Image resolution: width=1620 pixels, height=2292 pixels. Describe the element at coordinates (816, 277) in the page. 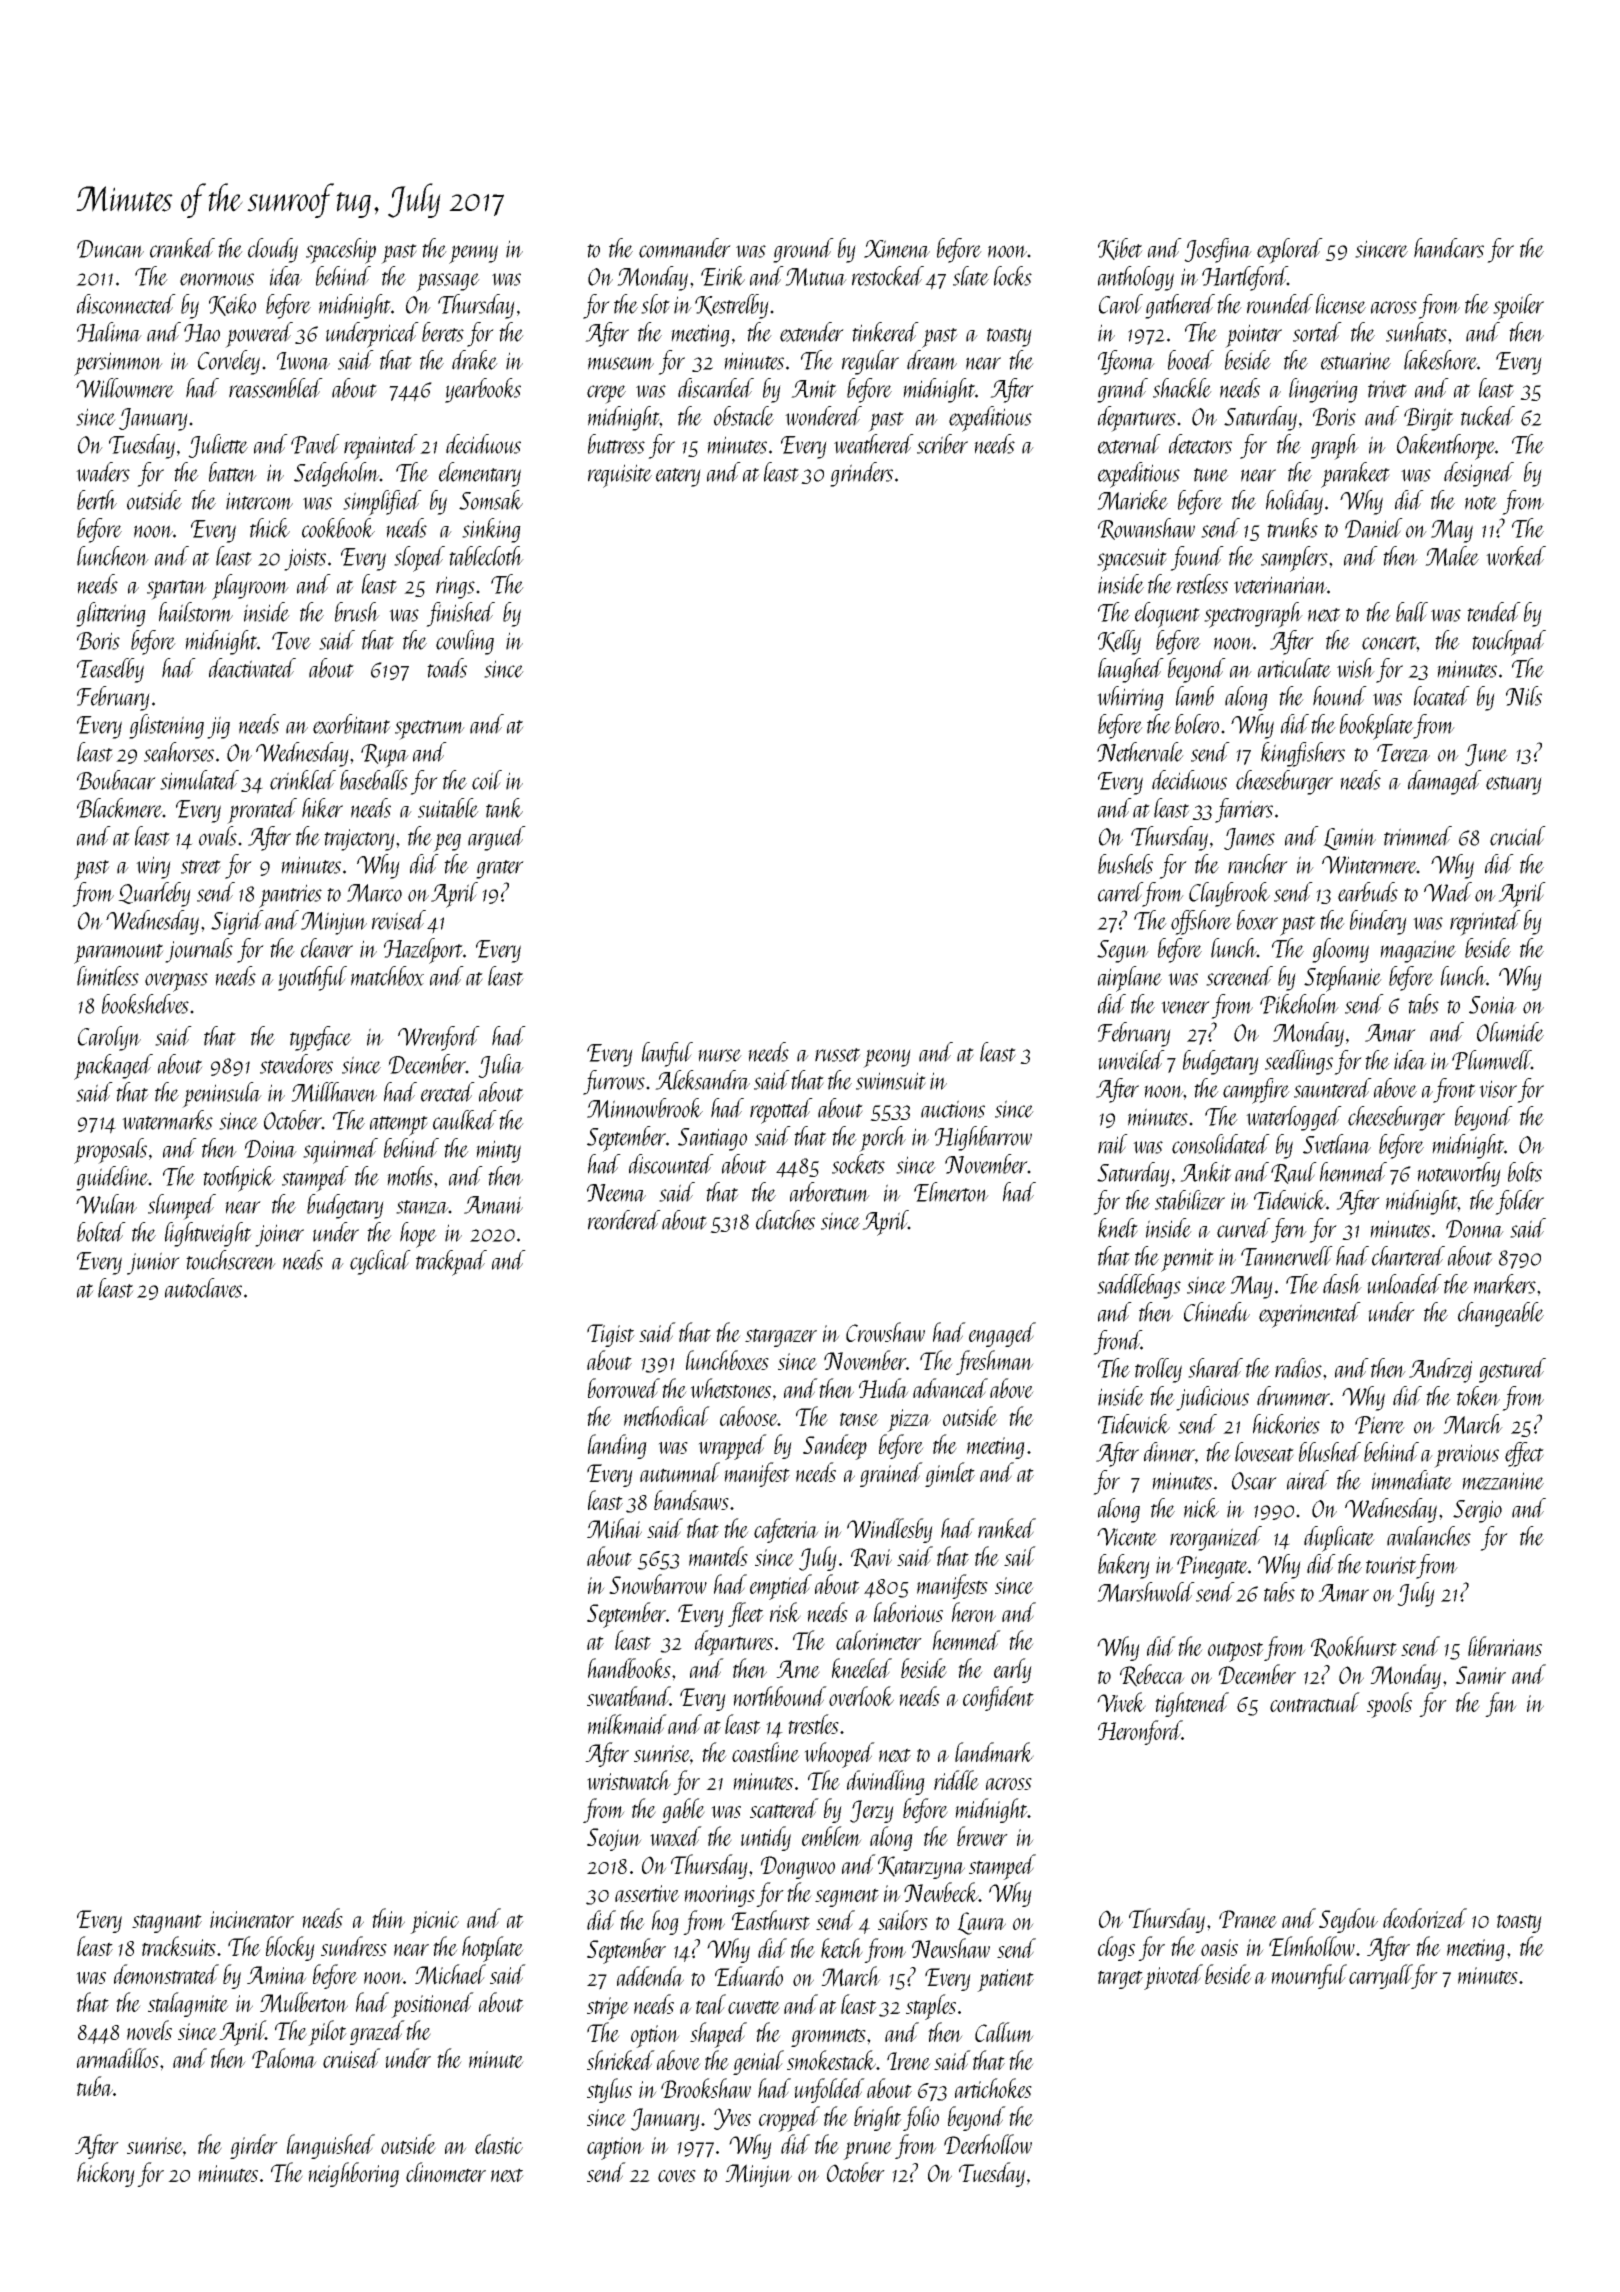

I see `Mutua` at that location.
